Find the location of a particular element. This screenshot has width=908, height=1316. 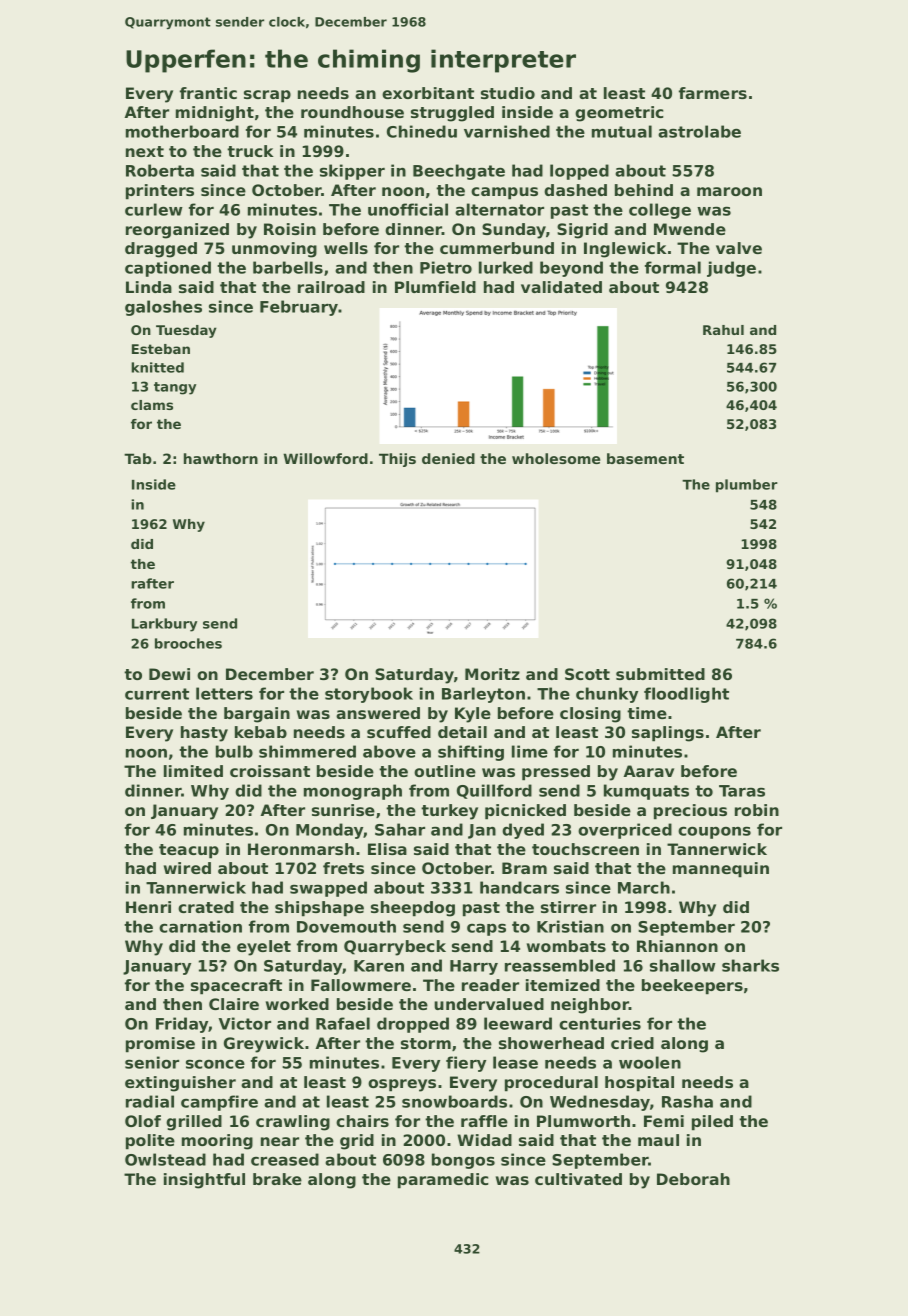

motherboard is located at coordinates (182, 131).
